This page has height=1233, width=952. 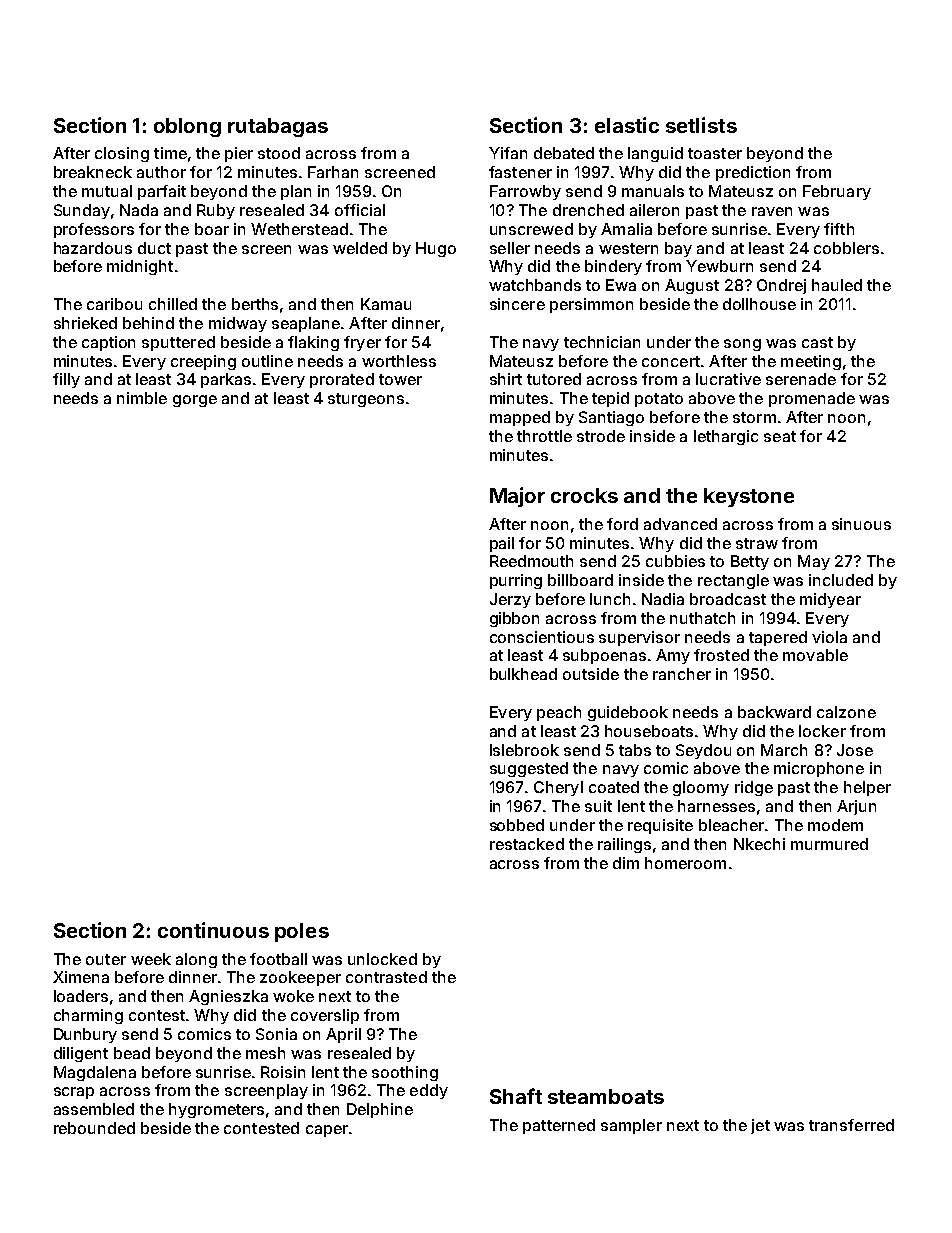 I want to click on bead, so click(x=132, y=1053).
